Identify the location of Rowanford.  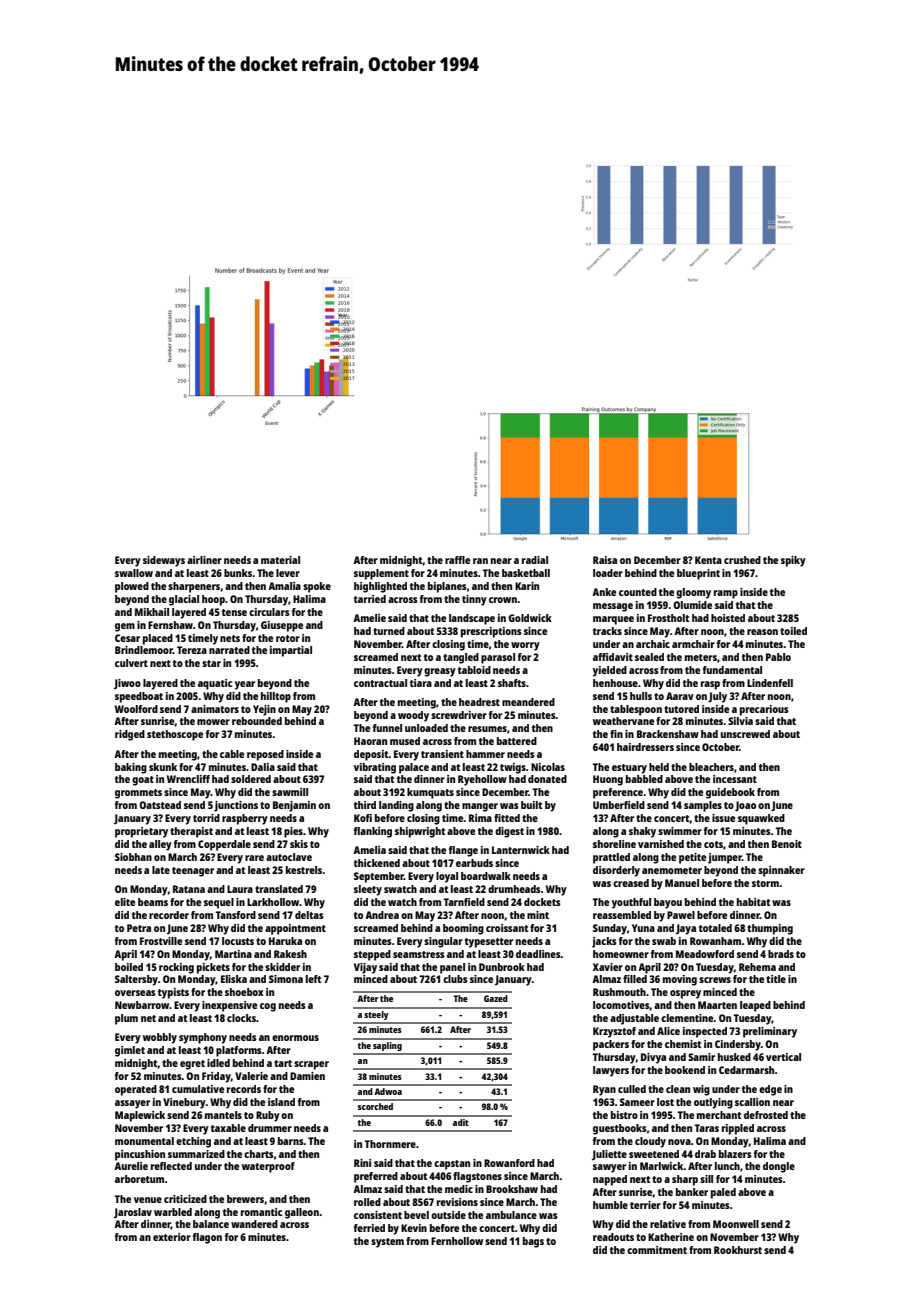
(509, 1163).
